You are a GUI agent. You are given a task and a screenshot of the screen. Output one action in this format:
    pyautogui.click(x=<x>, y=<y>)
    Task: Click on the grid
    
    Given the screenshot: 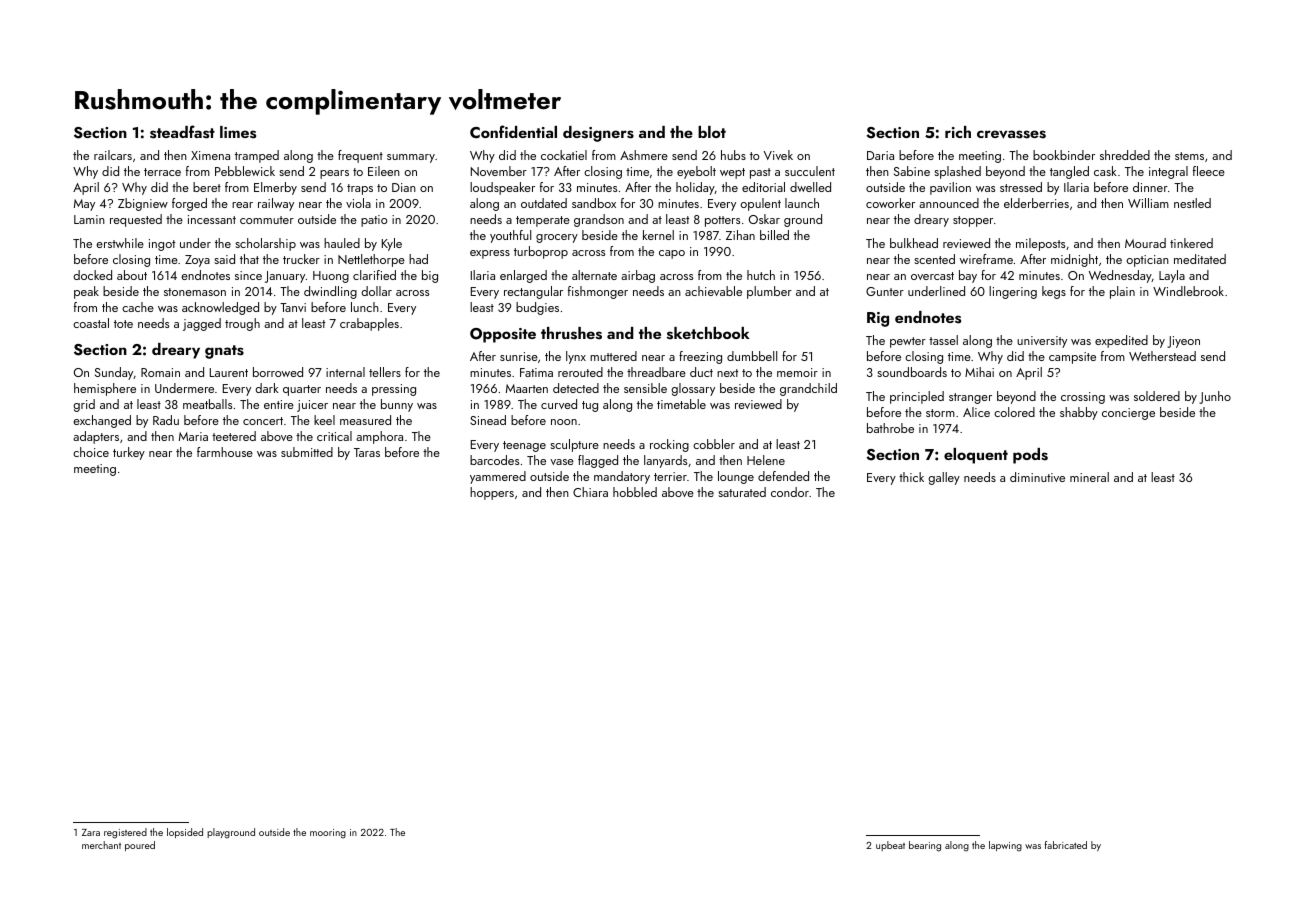 What is the action you would take?
    pyautogui.click(x=84, y=405)
